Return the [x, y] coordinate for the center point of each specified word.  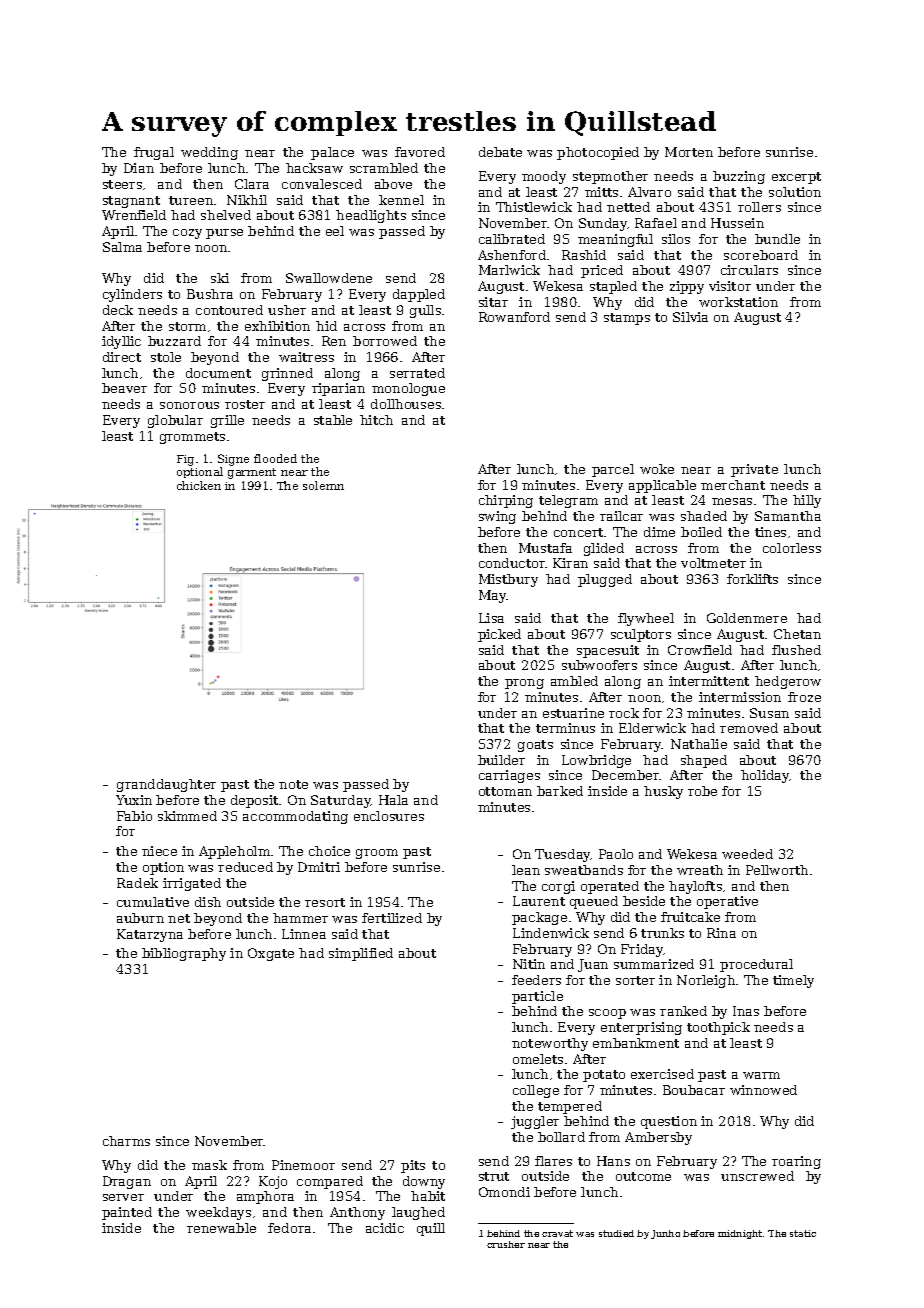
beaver [124, 388]
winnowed [763, 1090]
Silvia [690, 317]
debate [500, 152]
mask [209, 1165]
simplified [361, 954]
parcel [613, 470]
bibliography [184, 954]
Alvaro [649, 192]
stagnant [131, 202]
